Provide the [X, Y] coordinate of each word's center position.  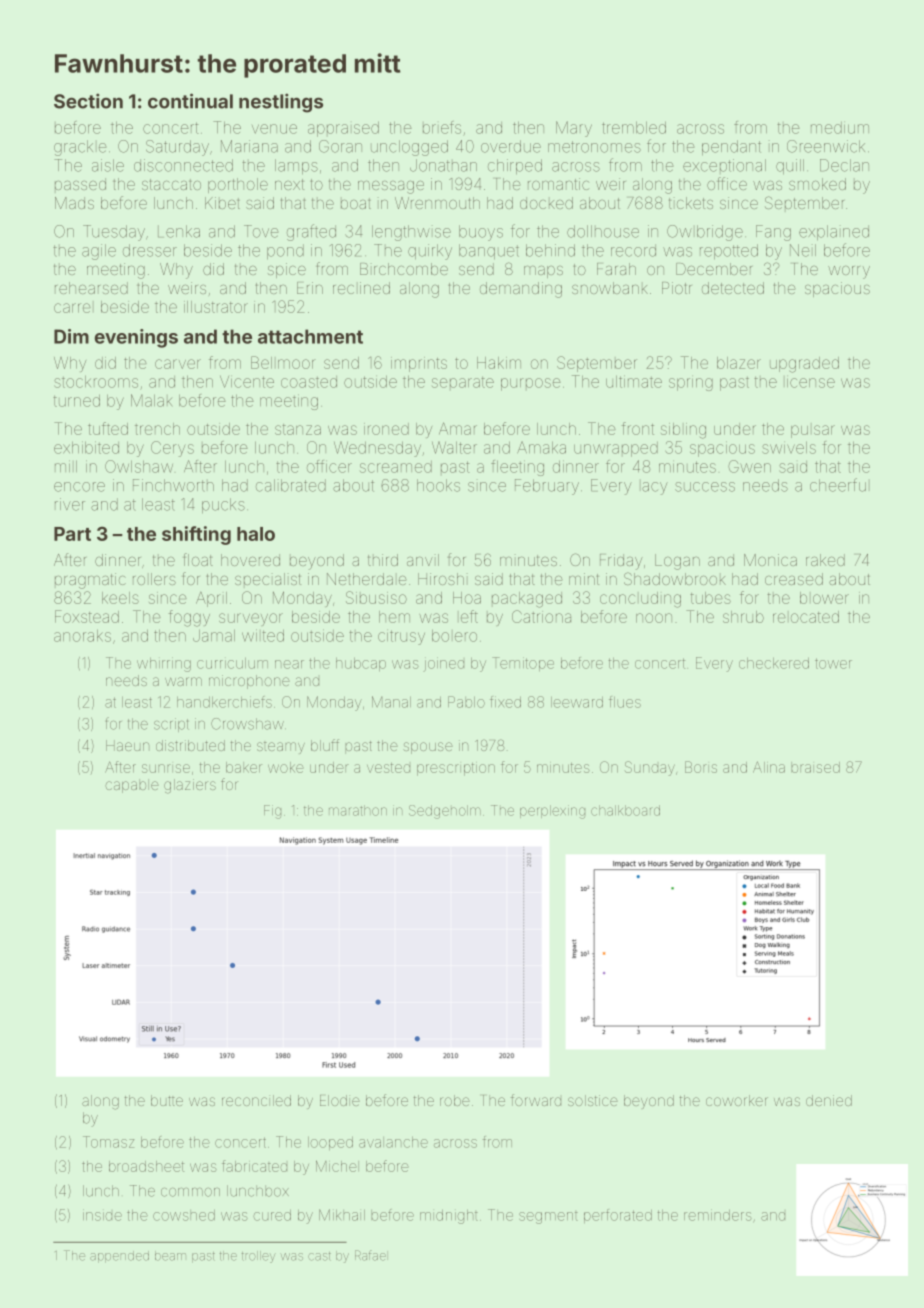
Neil [803, 250]
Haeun [127, 745]
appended [119, 1257]
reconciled [256, 1100]
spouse [428, 748]
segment [548, 1218]
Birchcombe [404, 269]
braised [815, 767]
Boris [701, 767]
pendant [731, 147]
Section [88, 101]
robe [455, 1100]
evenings [136, 338]
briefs [442, 127]
